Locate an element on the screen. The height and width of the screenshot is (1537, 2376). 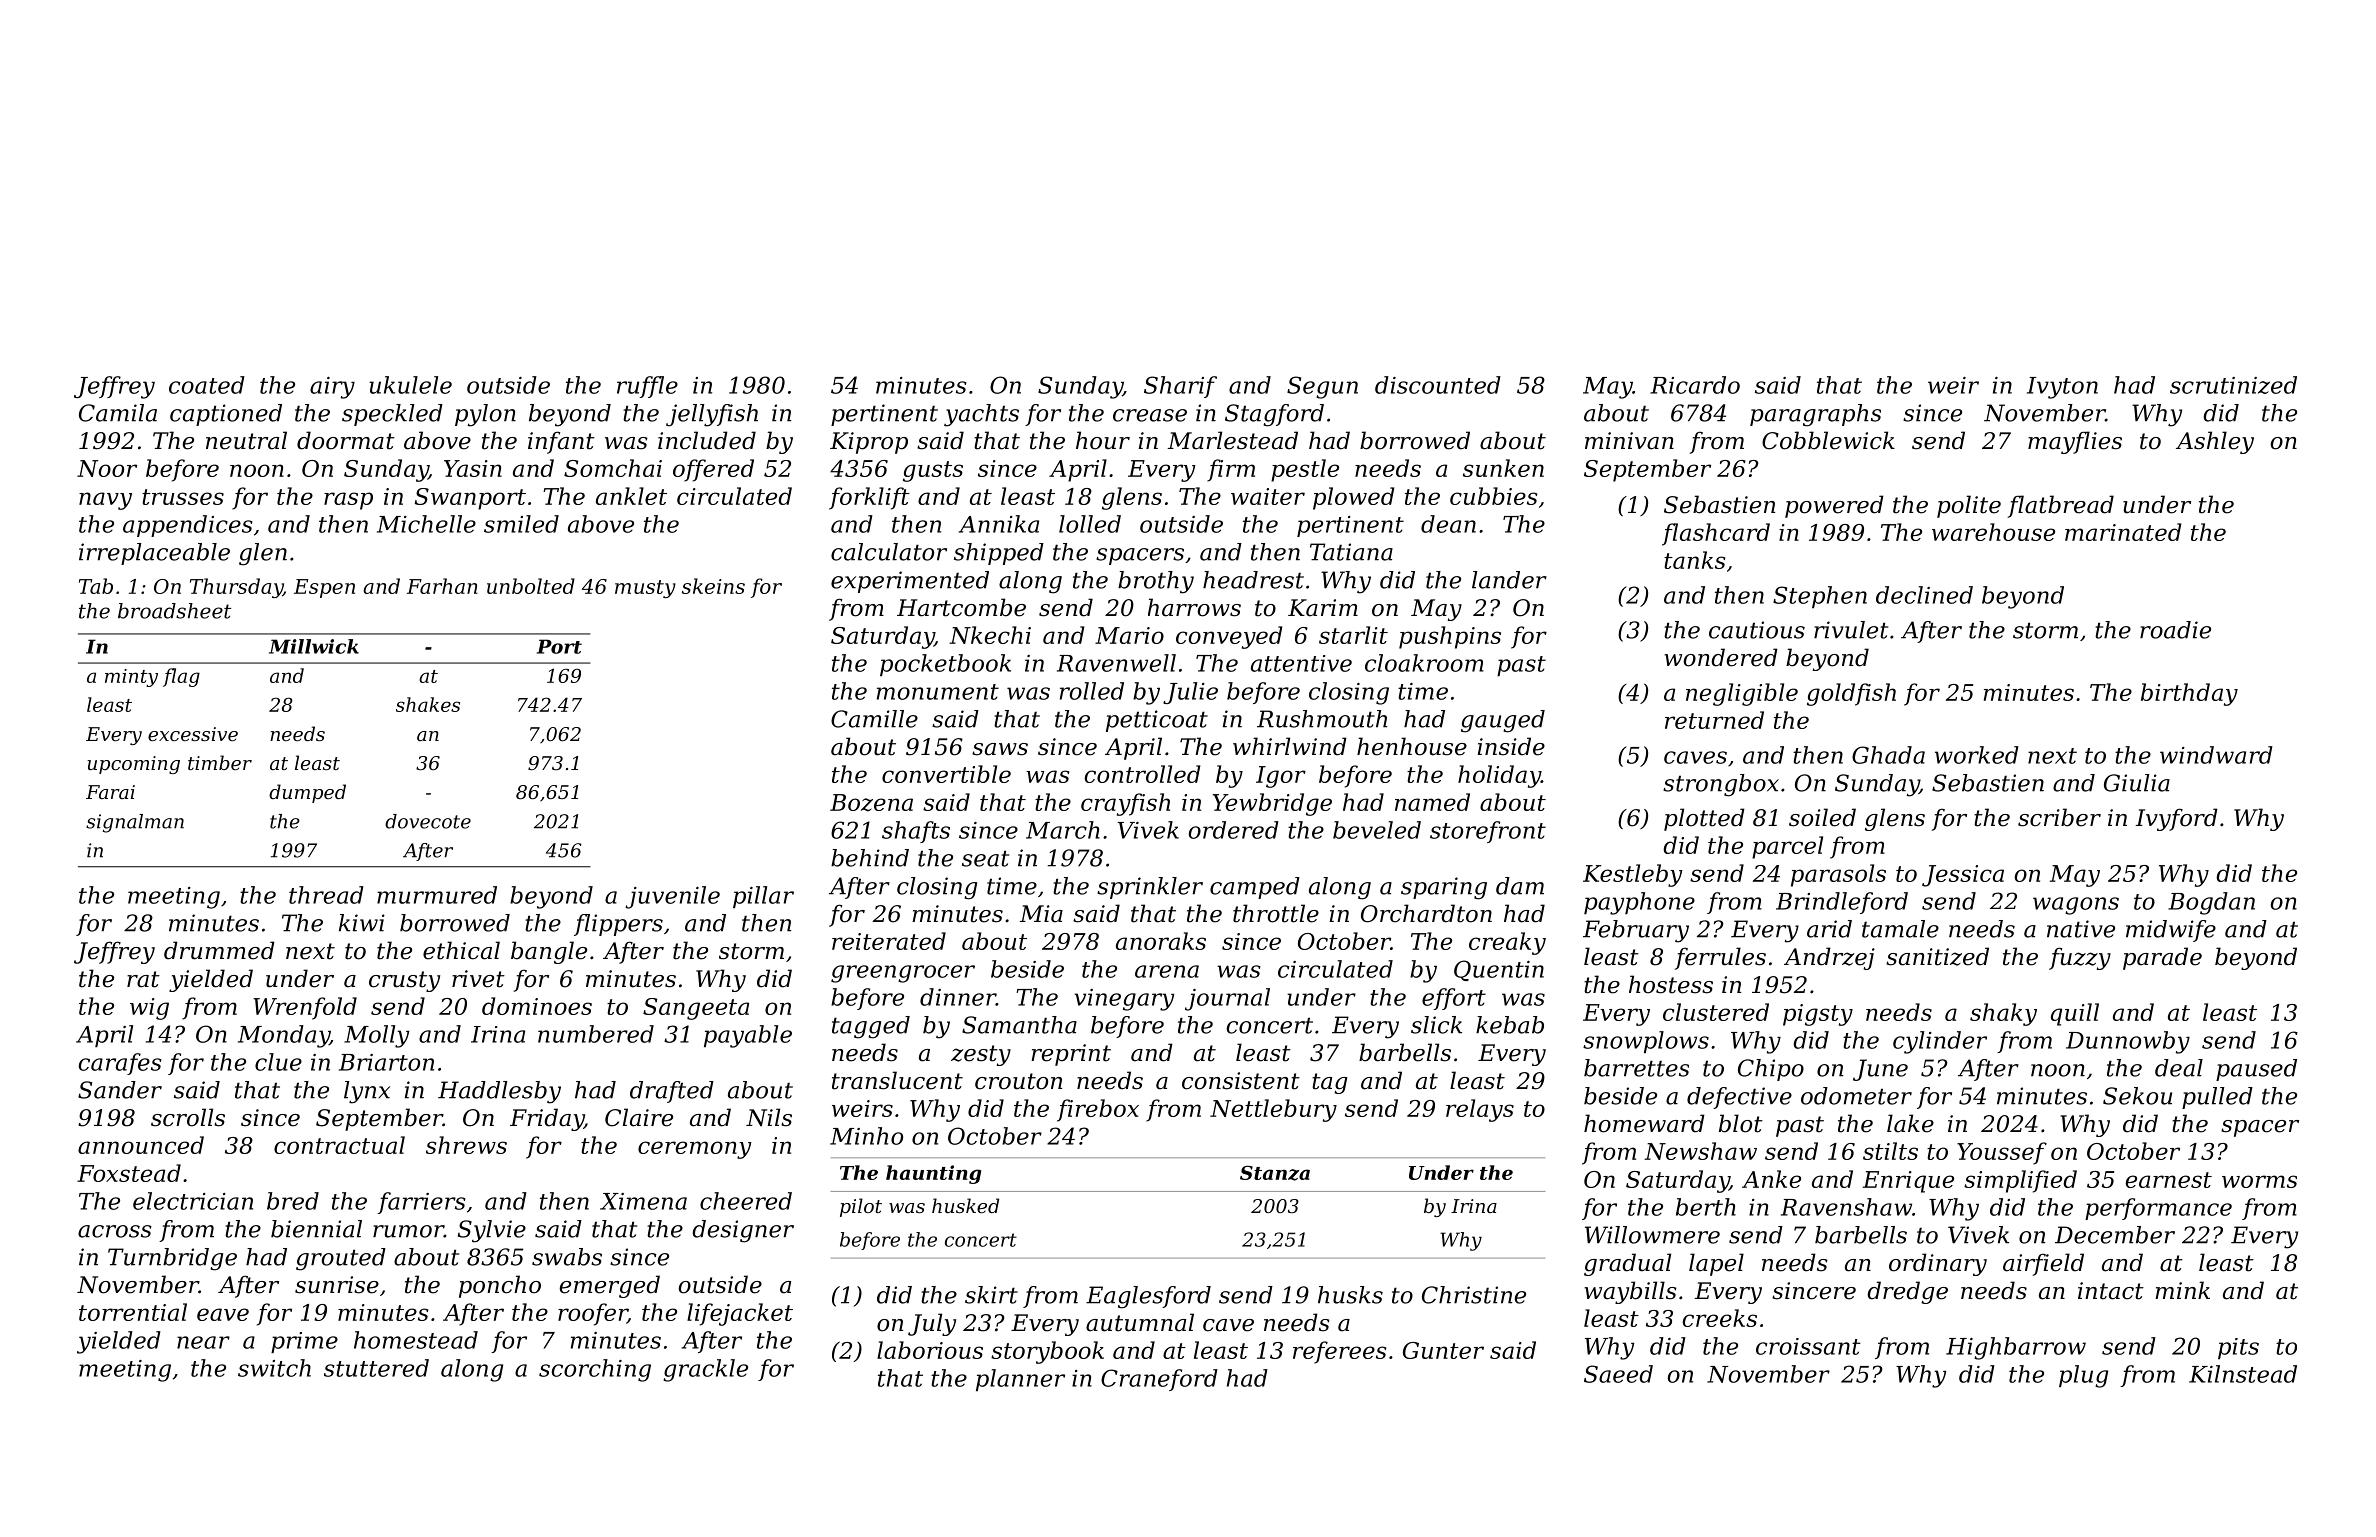
worms is located at coordinates (2259, 1181).
